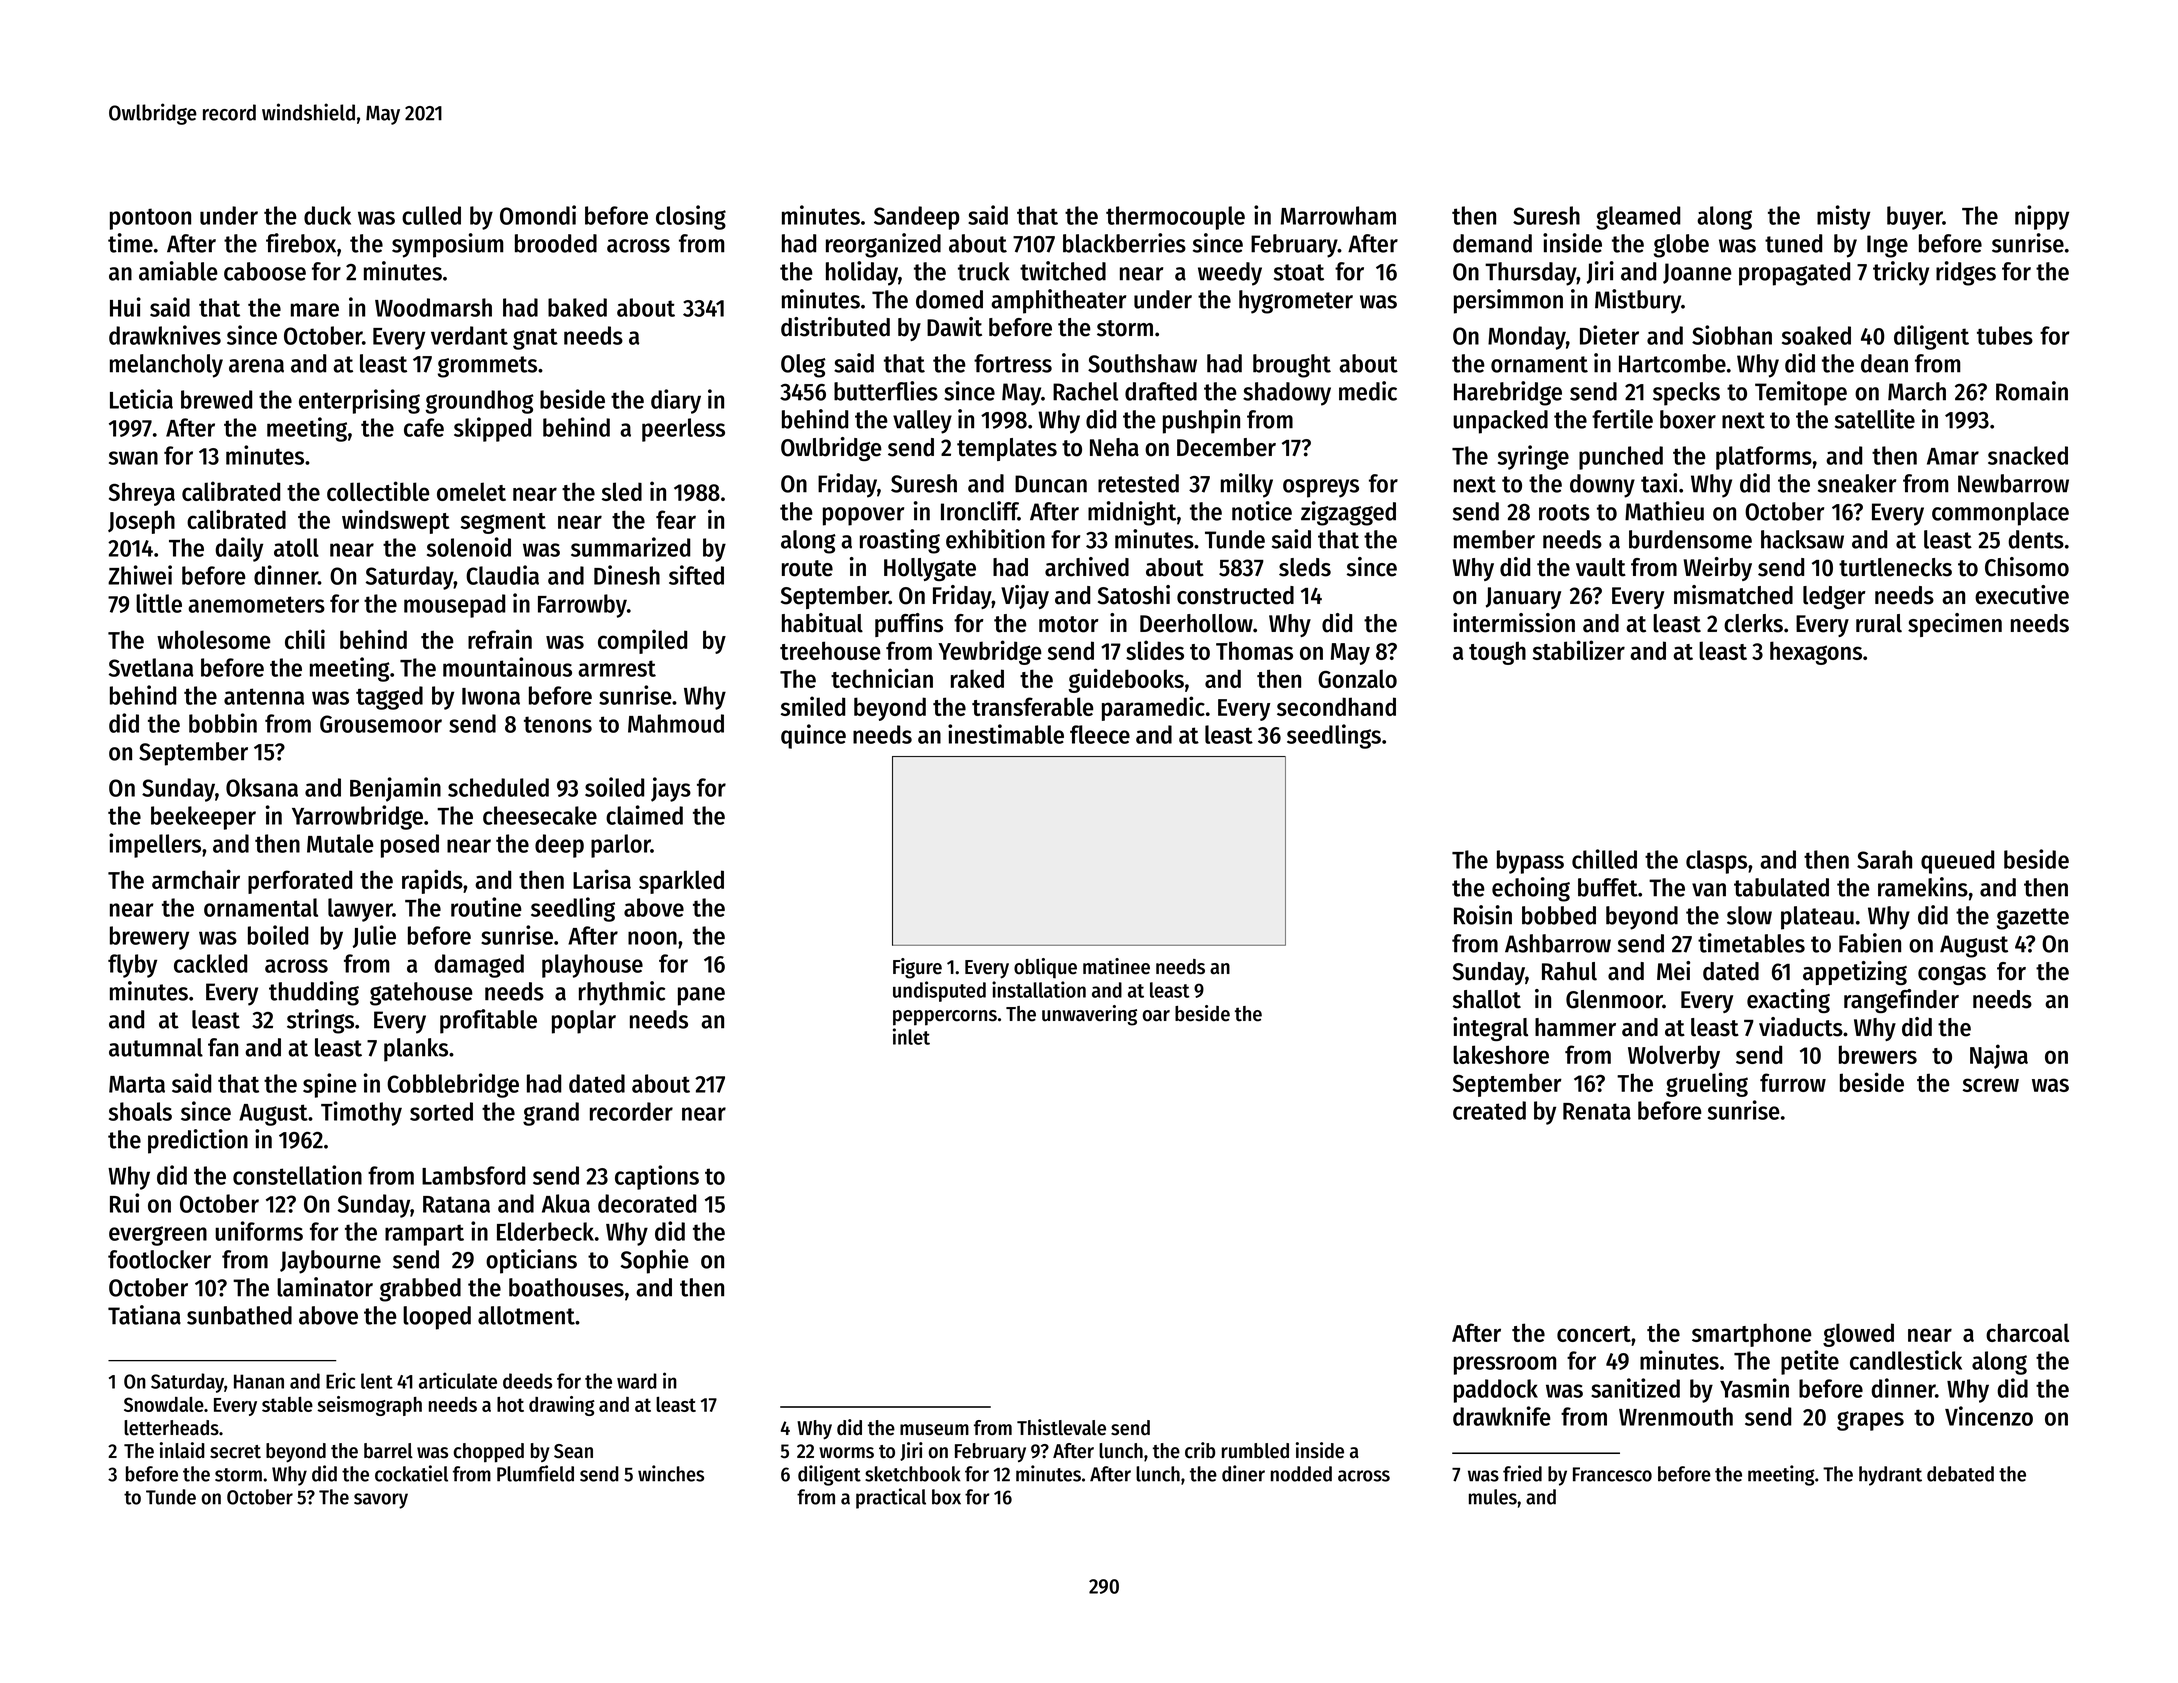  What do you see at coordinates (502, 575) in the page?
I see `Claudia` at bounding box center [502, 575].
